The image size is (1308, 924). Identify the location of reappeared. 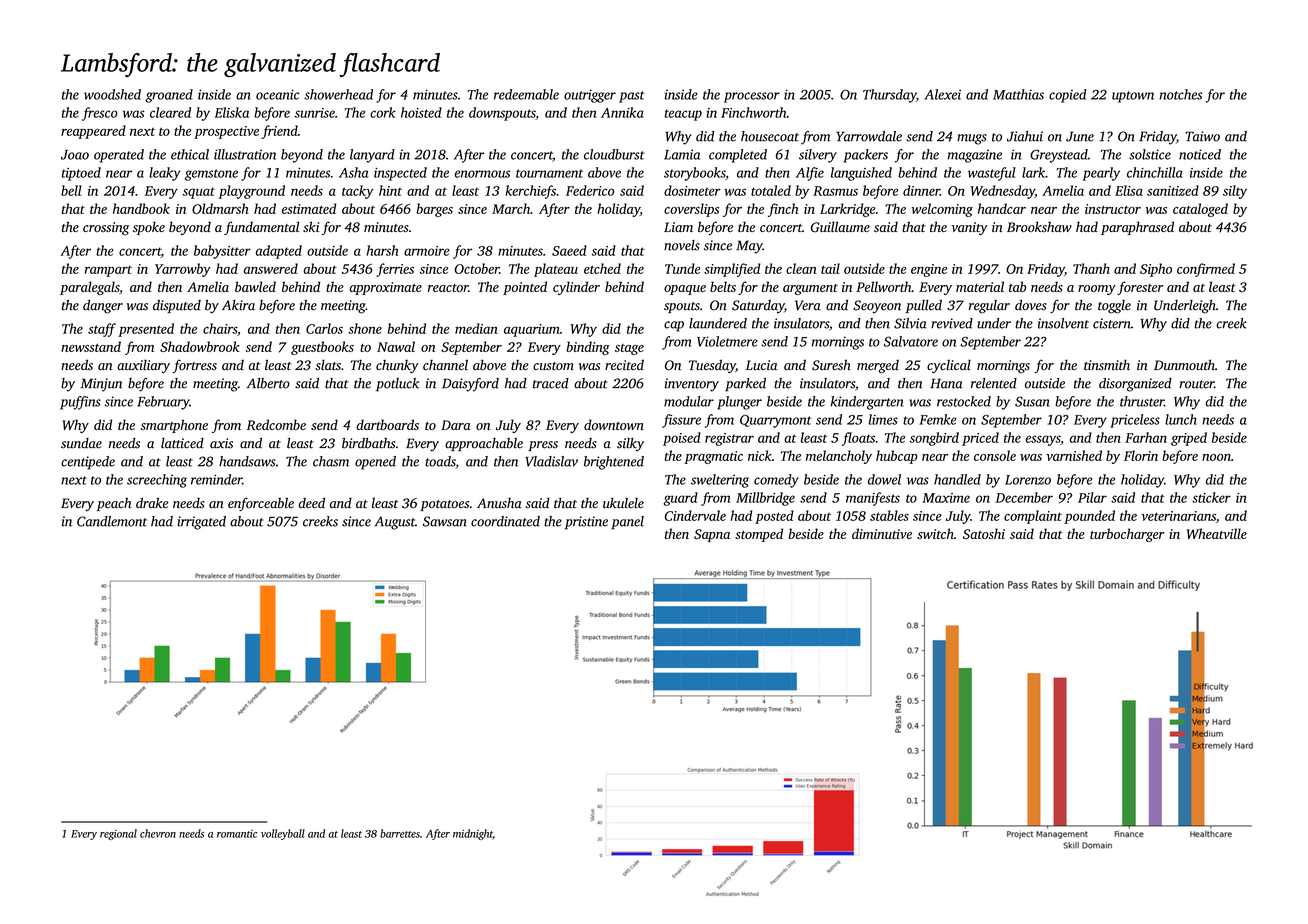
(93, 132).
